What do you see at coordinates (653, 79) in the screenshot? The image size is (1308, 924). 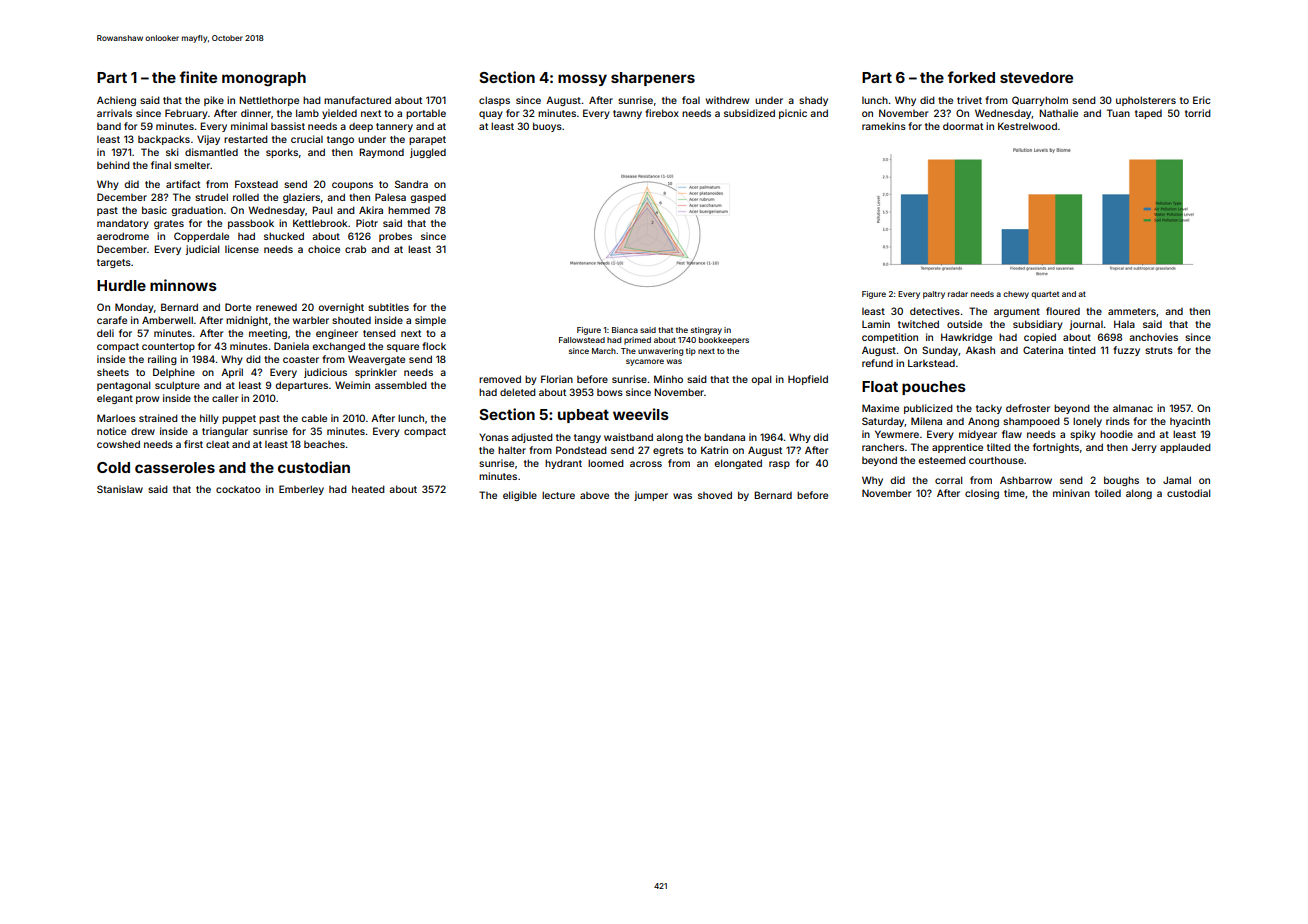 I see `sharpeners` at bounding box center [653, 79].
